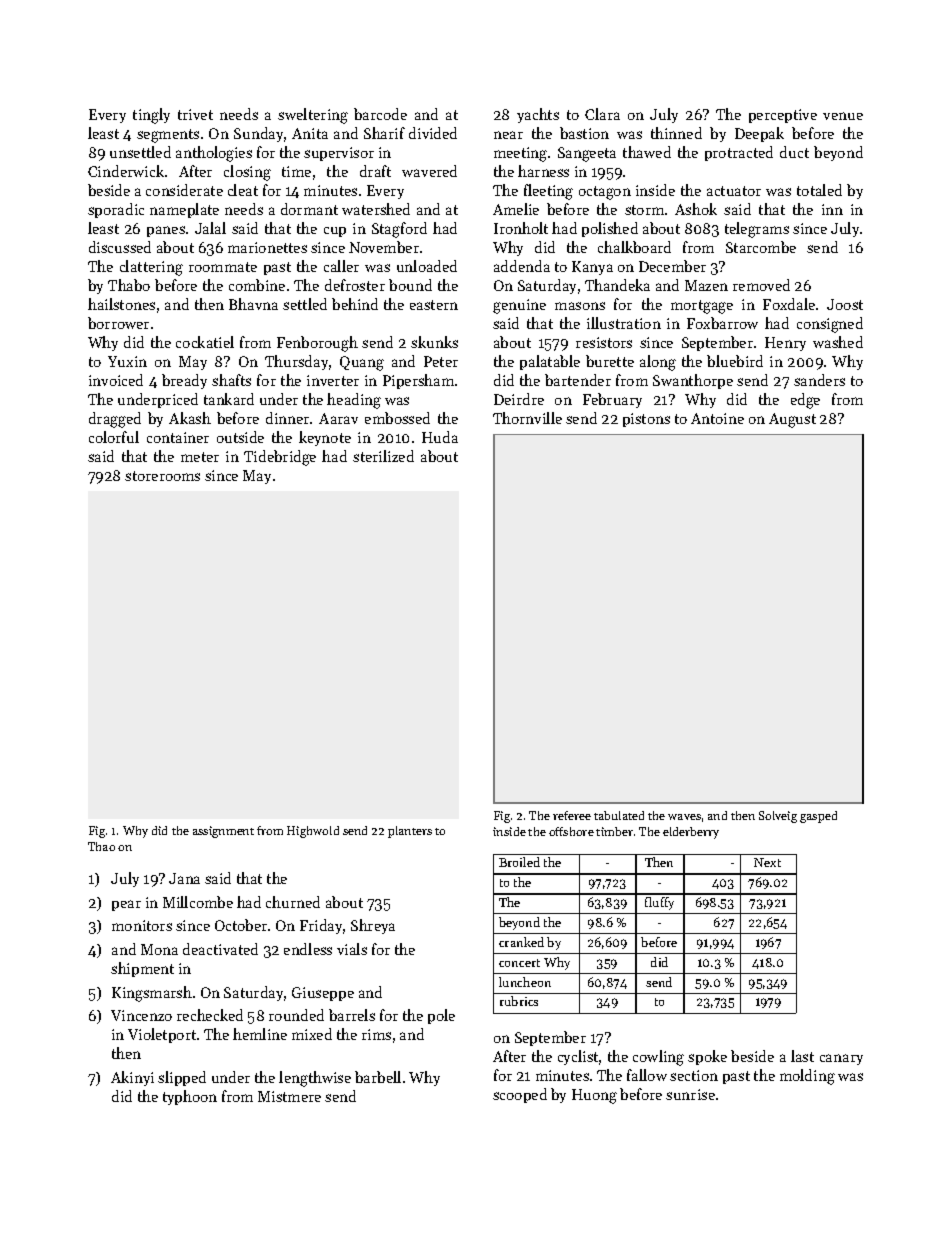 This screenshot has height=1233, width=952. What do you see at coordinates (289, 1096) in the screenshot?
I see `Mistmere` at bounding box center [289, 1096].
